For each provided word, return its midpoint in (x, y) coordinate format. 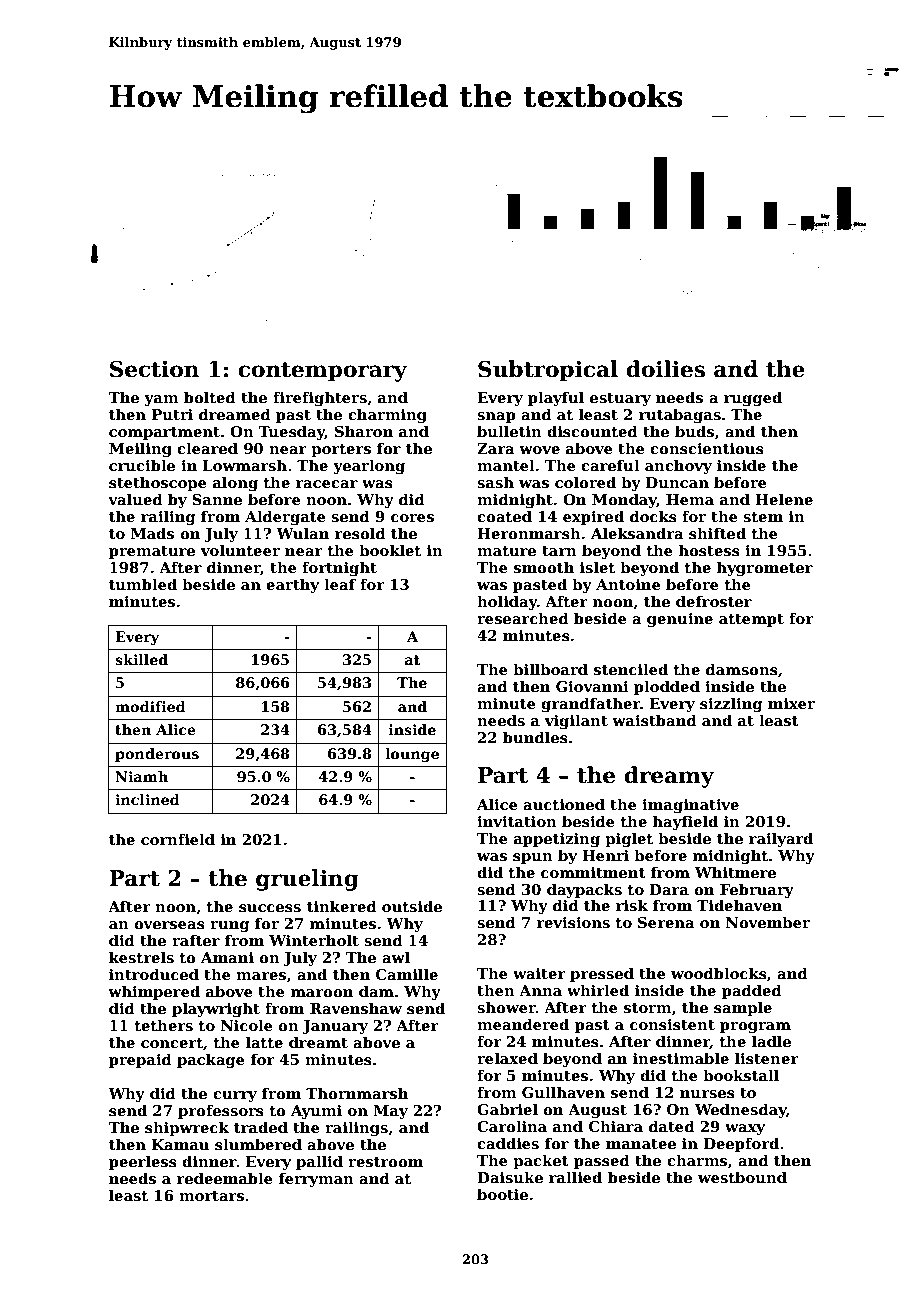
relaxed (507, 1058)
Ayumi (316, 1112)
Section (154, 369)
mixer (791, 703)
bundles (535, 737)
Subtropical (548, 371)
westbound (742, 1177)
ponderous (157, 755)
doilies (665, 369)
